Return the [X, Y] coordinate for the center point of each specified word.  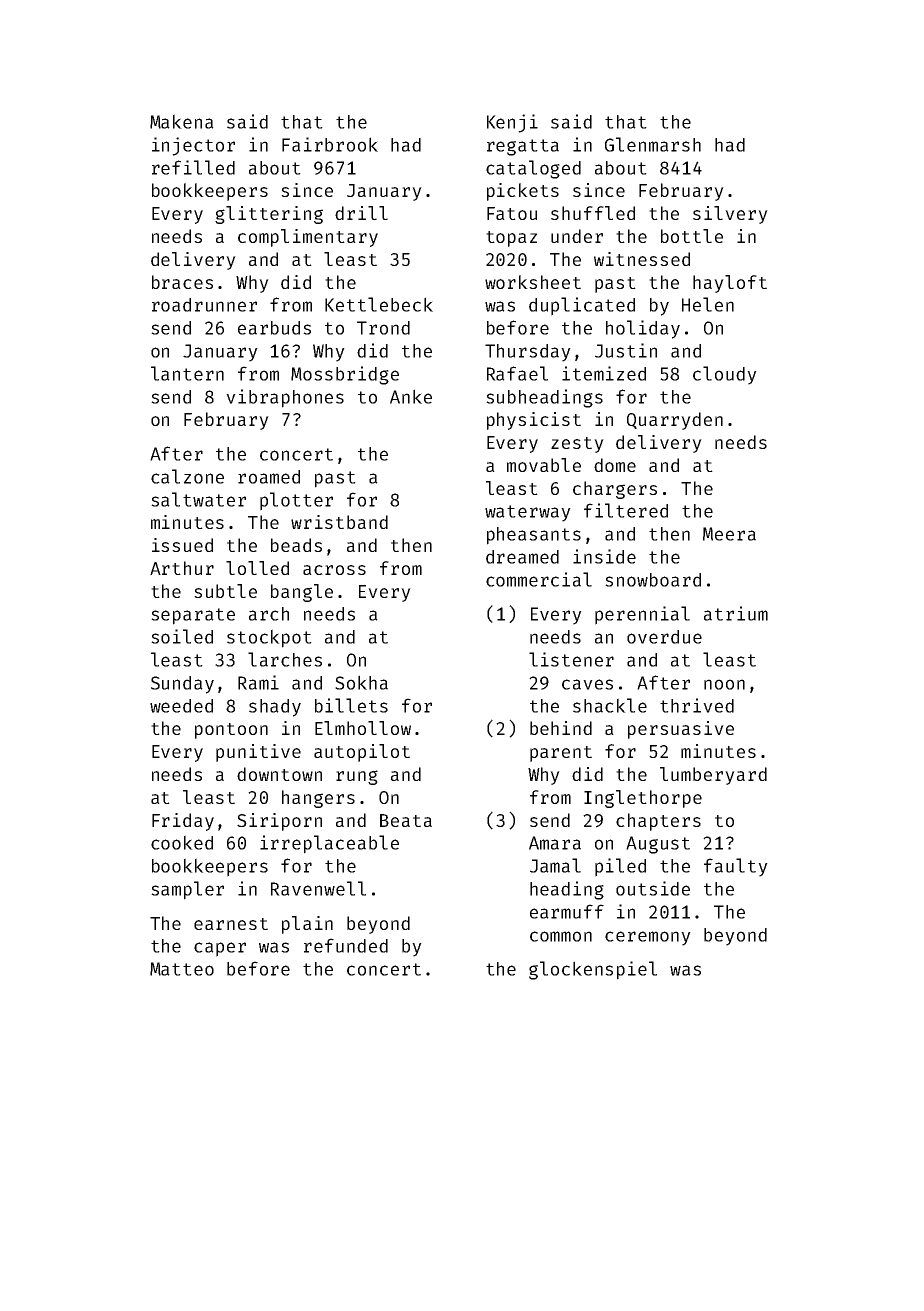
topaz [511, 239]
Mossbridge [345, 375]
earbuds [274, 328]
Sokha [361, 682]
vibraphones [285, 398]
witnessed [642, 259]
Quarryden [675, 421]
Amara [555, 843]
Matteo [182, 969]
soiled [182, 636]
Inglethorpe [643, 799]
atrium [736, 613]
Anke [411, 396]
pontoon [231, 731]
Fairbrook [330, 144]
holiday [643, 329]
